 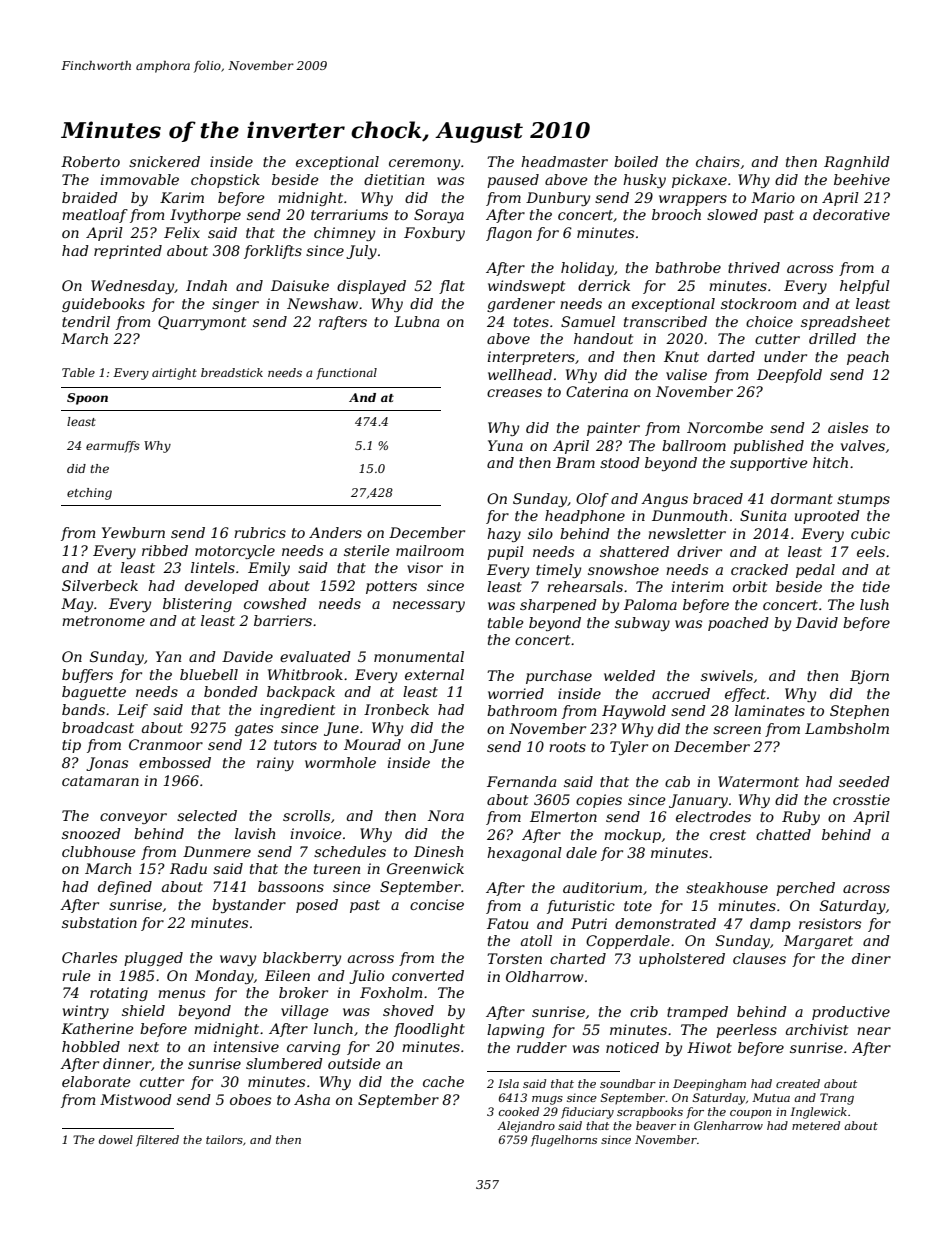 I want to click on shield, so click(x=143, y=1010).
